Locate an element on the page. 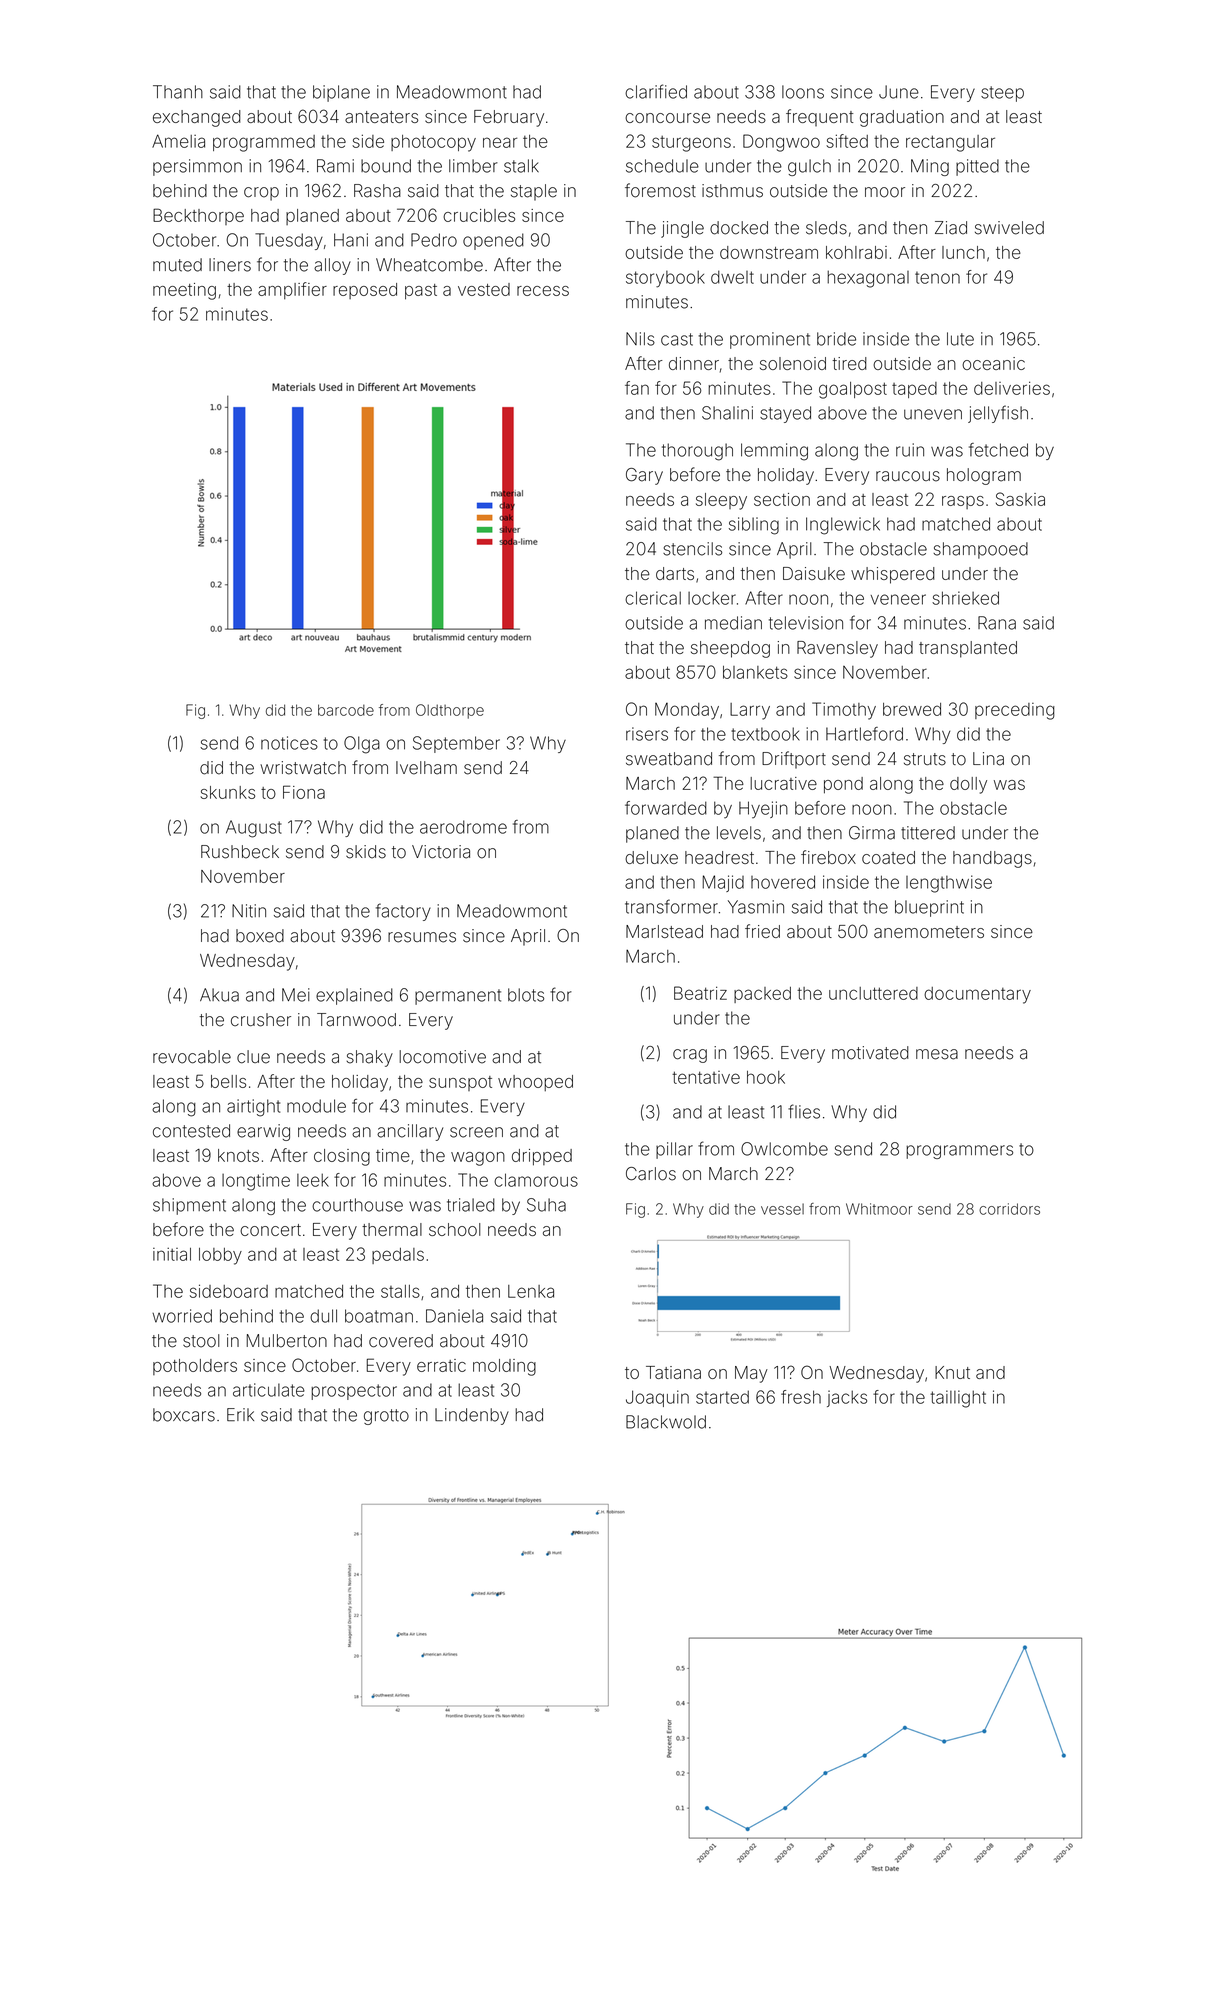  Lindenby is located at coordinates (472, 1416).
